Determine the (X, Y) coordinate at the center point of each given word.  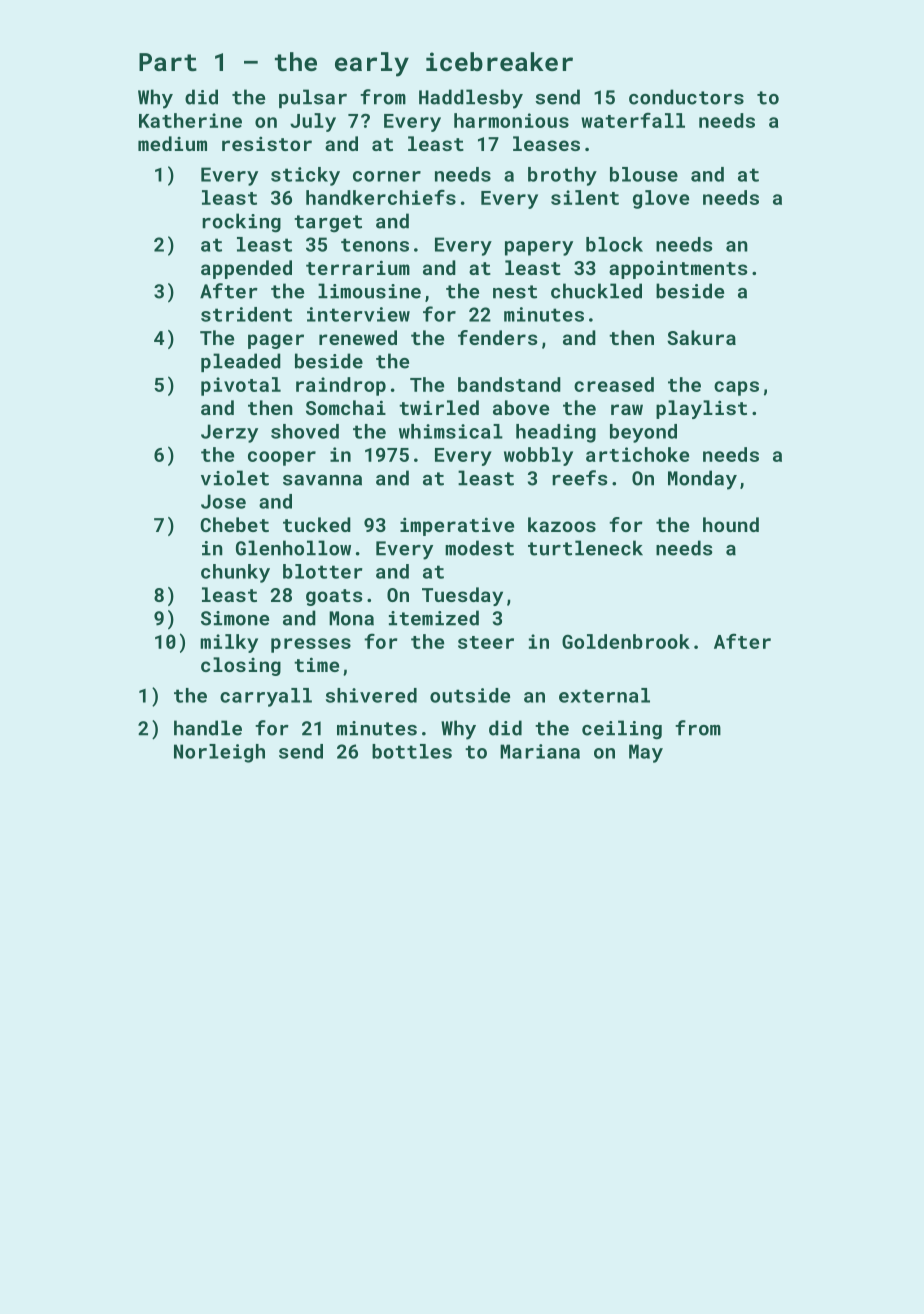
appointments (678, 269)
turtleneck (585, 548)
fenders (497, 337)
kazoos (562, 524)
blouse (644, 174)
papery (539, 248)
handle (208, 728)
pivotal (241, 386)
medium (172, 143)
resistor (267, 143)
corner (387, 176)
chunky (235, 573)
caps (736, 388)
